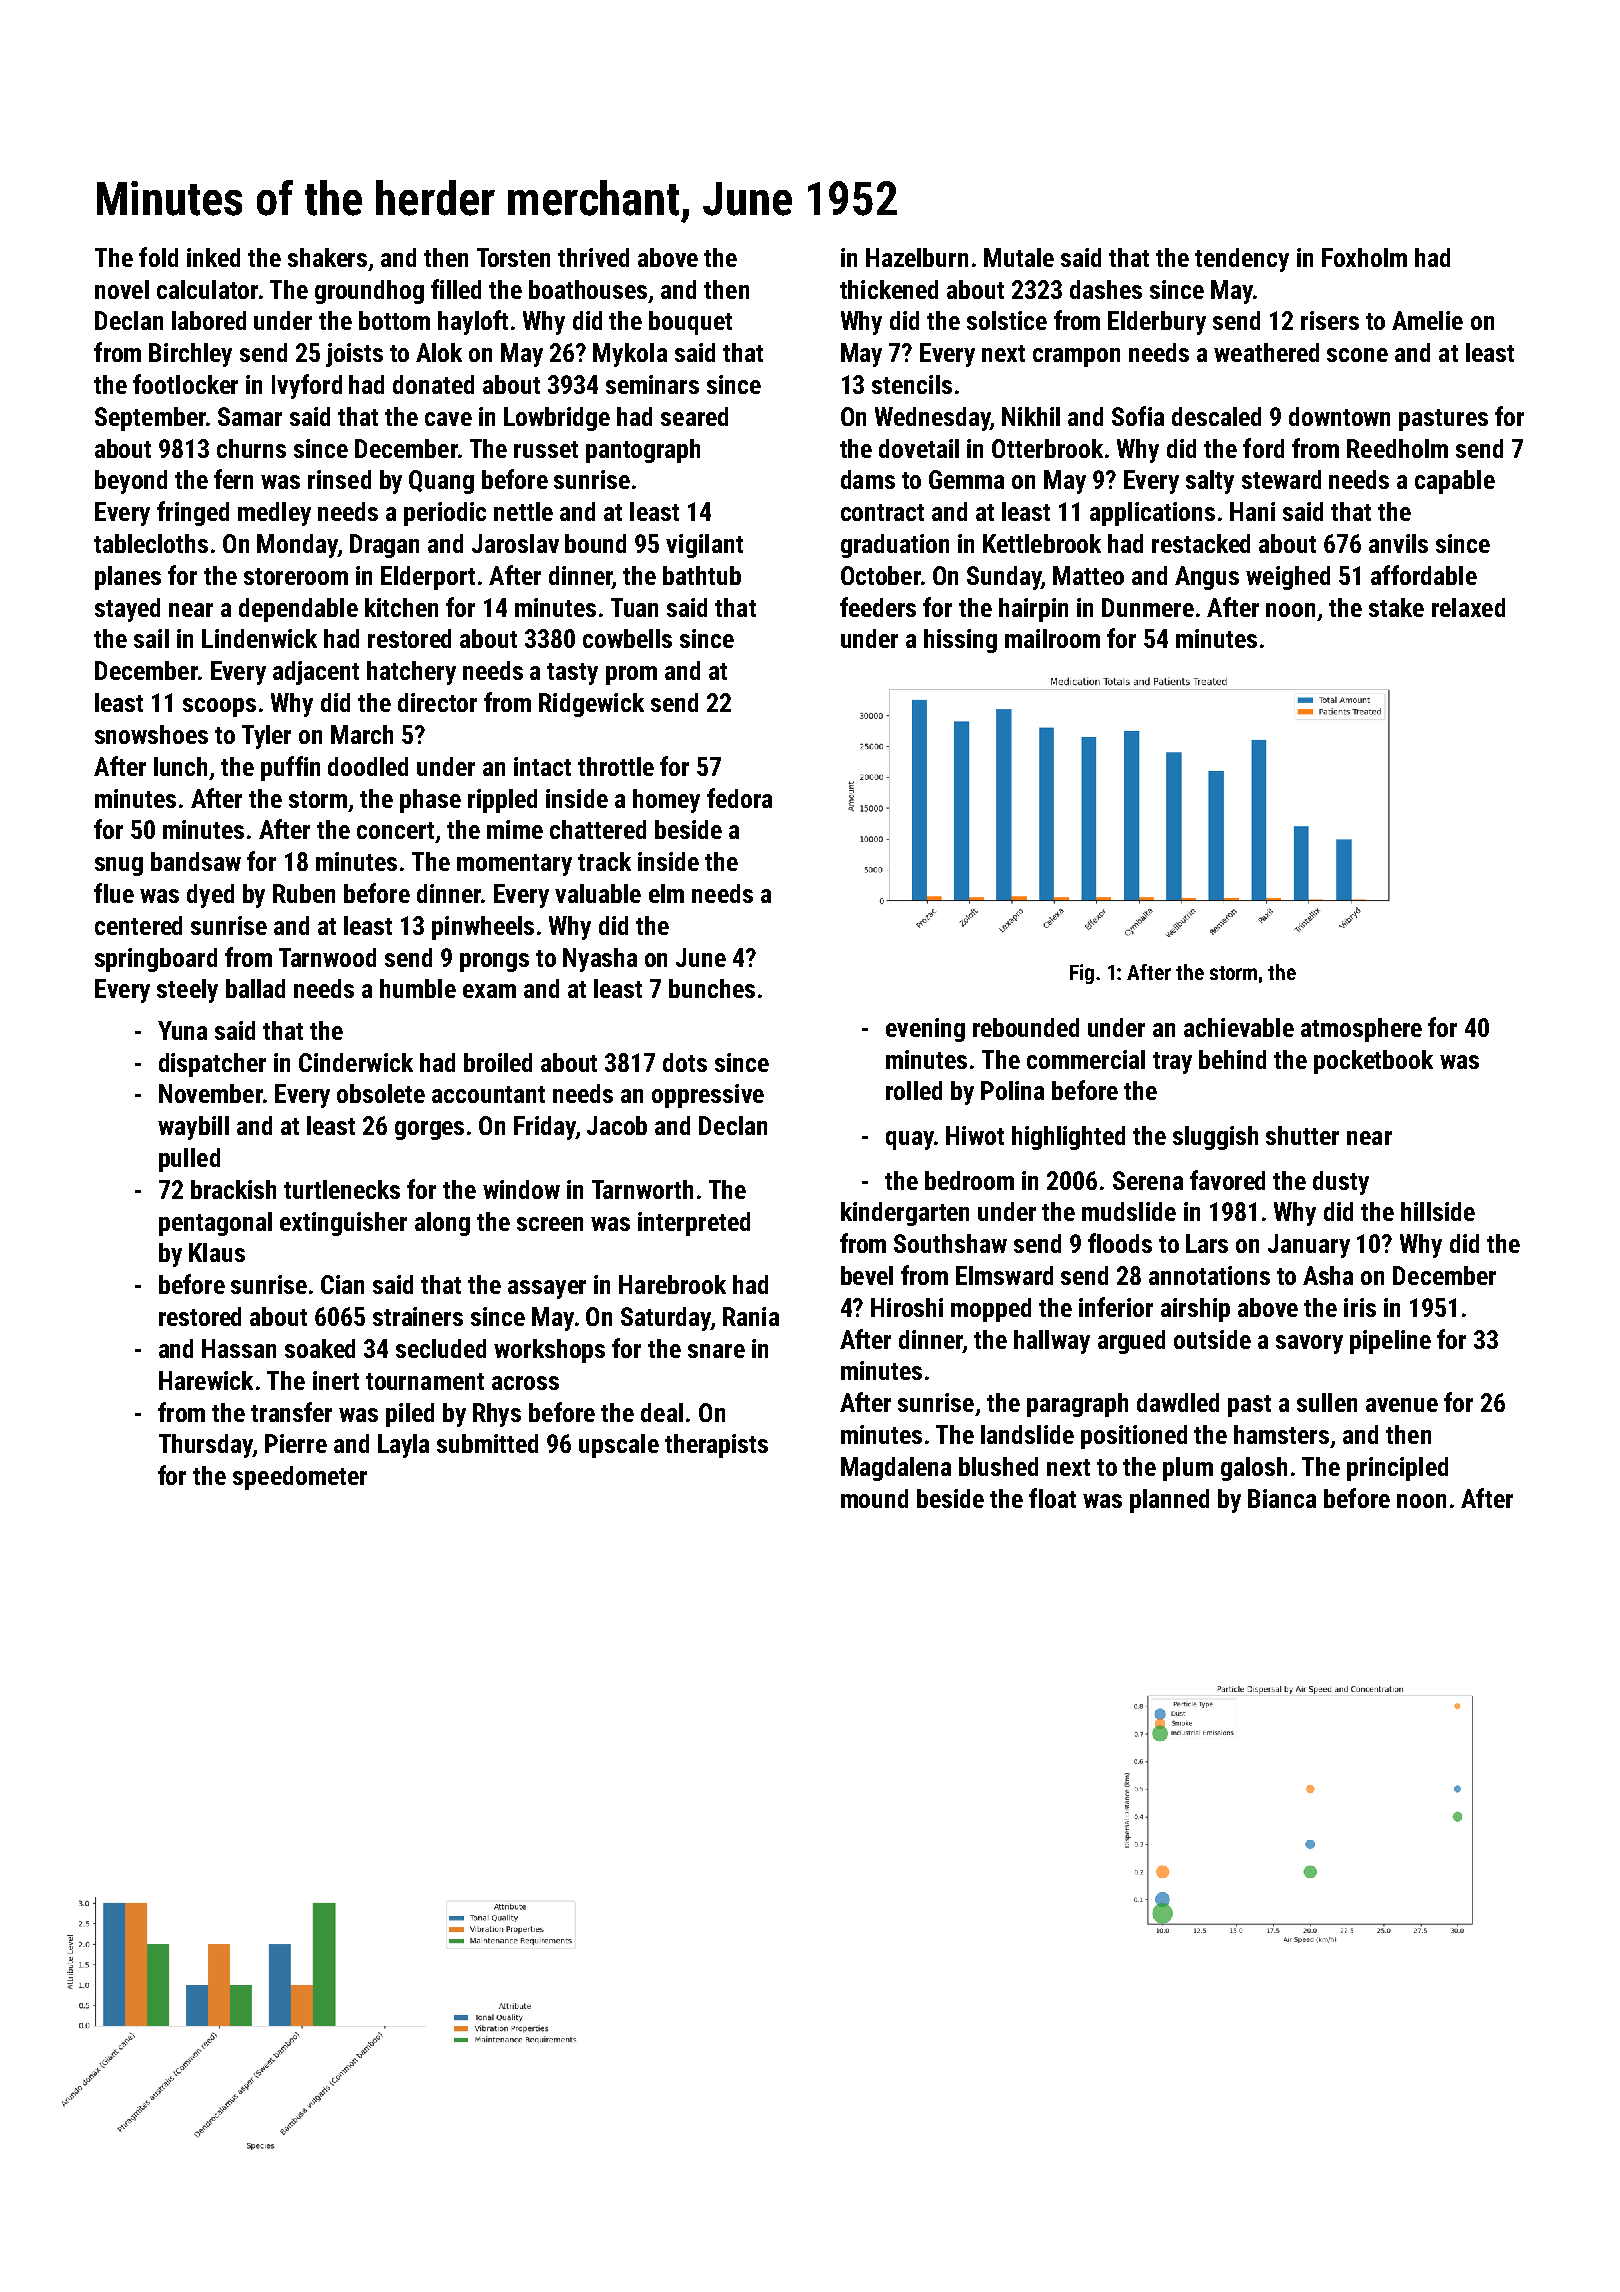  Describe the element at coordinates (1242, 260) in the image. I see `tendency` at that location.
